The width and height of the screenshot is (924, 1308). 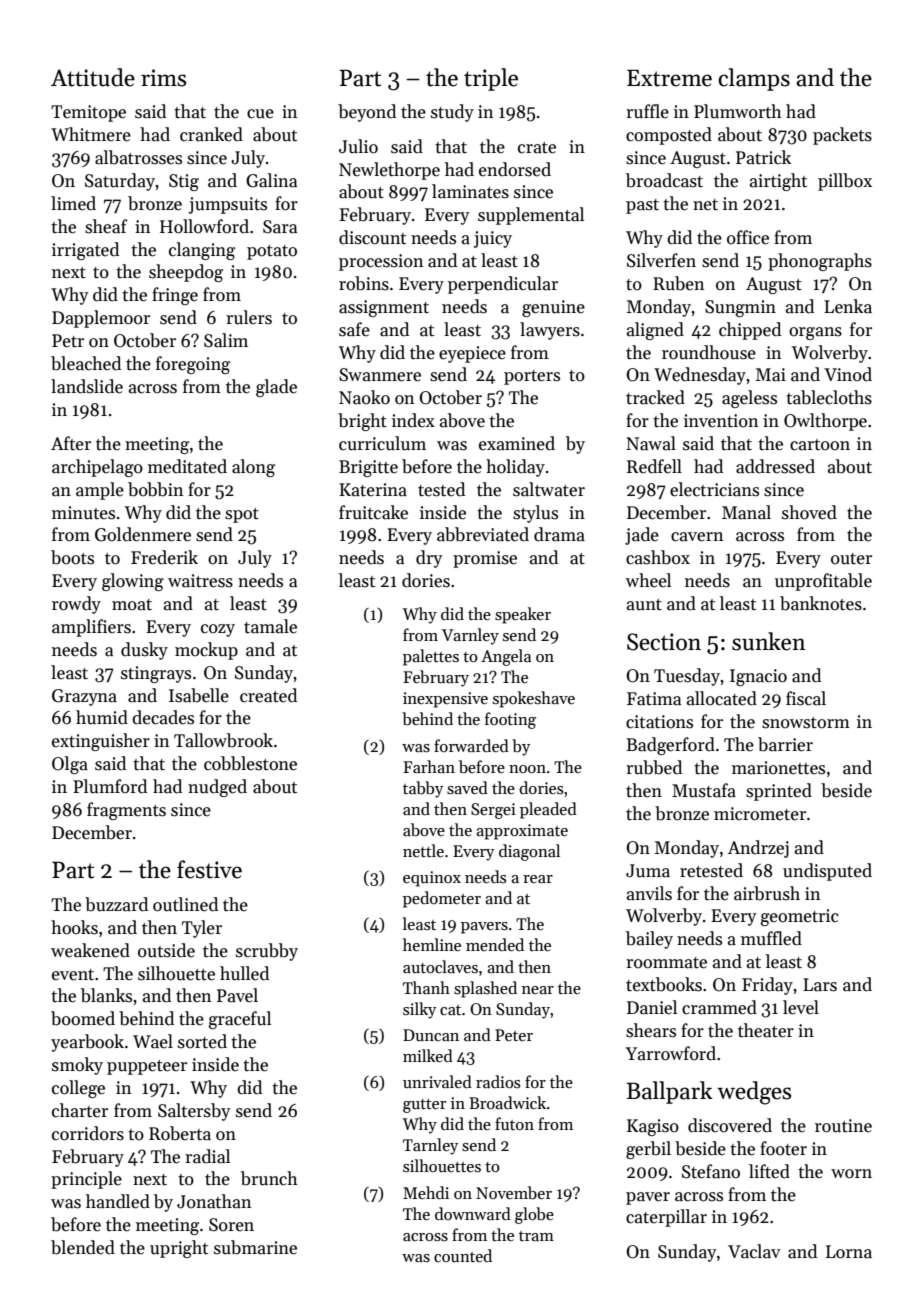 I want to click on eyepiece, so click(x=472, y=354).
